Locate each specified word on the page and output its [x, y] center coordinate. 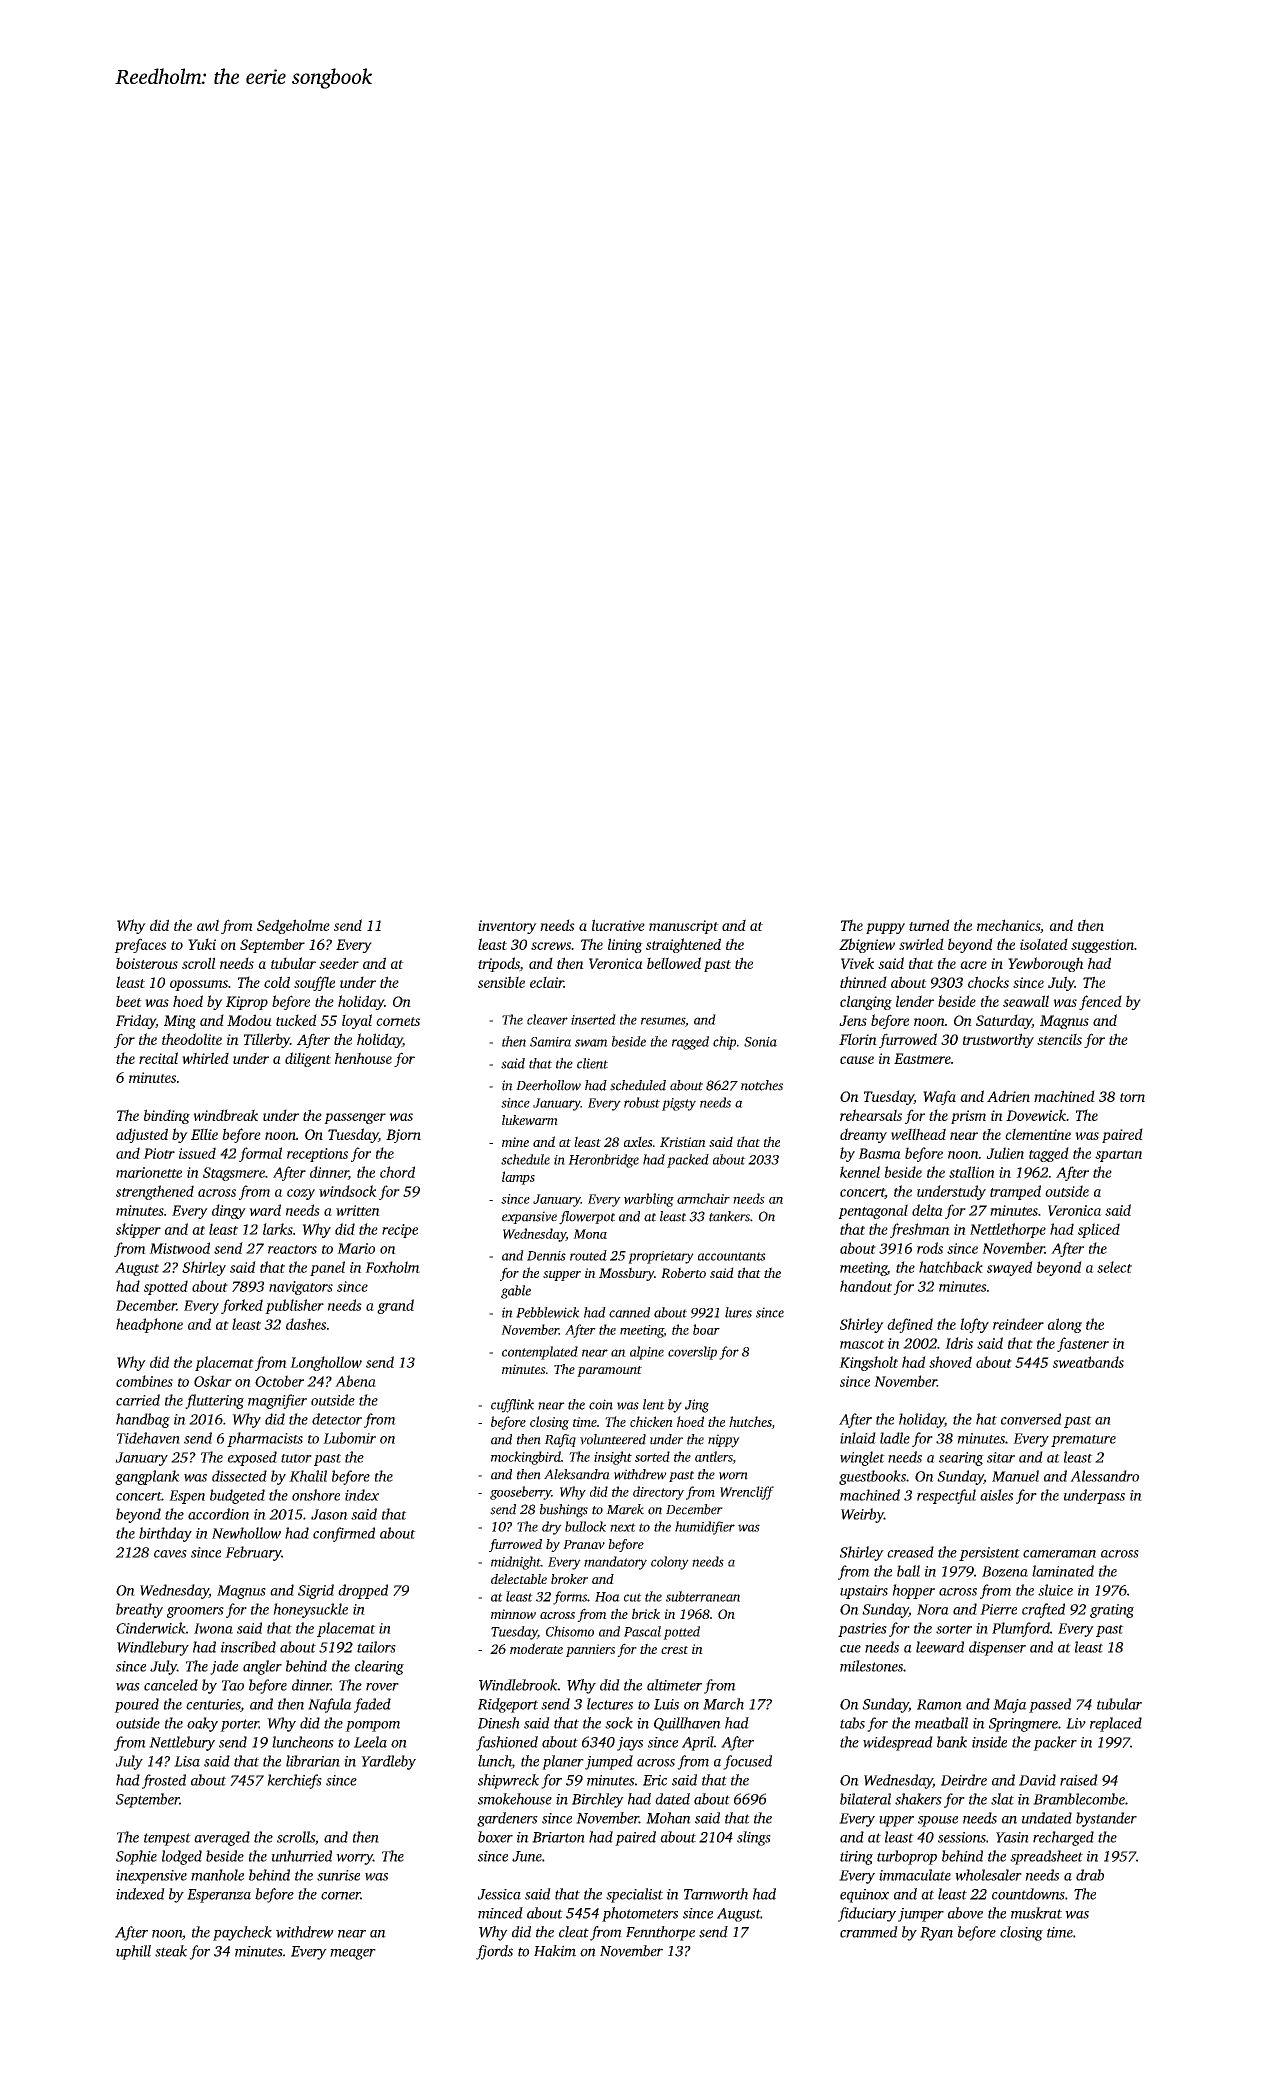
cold [277, 982]
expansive [529, 1217]
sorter [954, 1629]
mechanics [1008, 925]
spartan [1118, 1156]
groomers [195, 1612]
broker [569, 1579]
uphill [133, 1952]
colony [670, 1563]
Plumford [1021, 1629]
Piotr [159, 1153]
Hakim [555, 1951]
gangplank [147, 1477]
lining [625, 945]
